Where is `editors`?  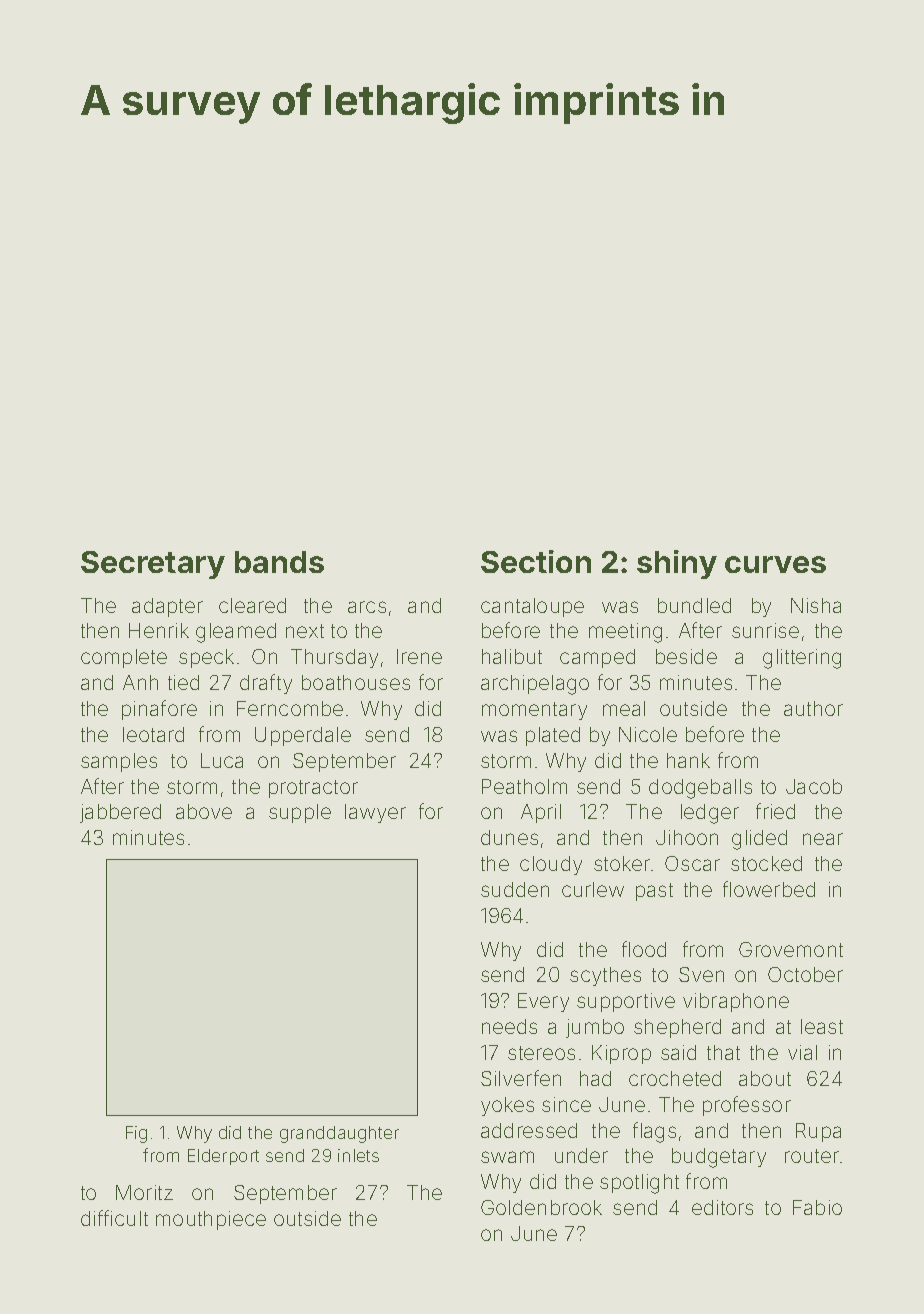 editors is located at coordinates (722, 1207).
